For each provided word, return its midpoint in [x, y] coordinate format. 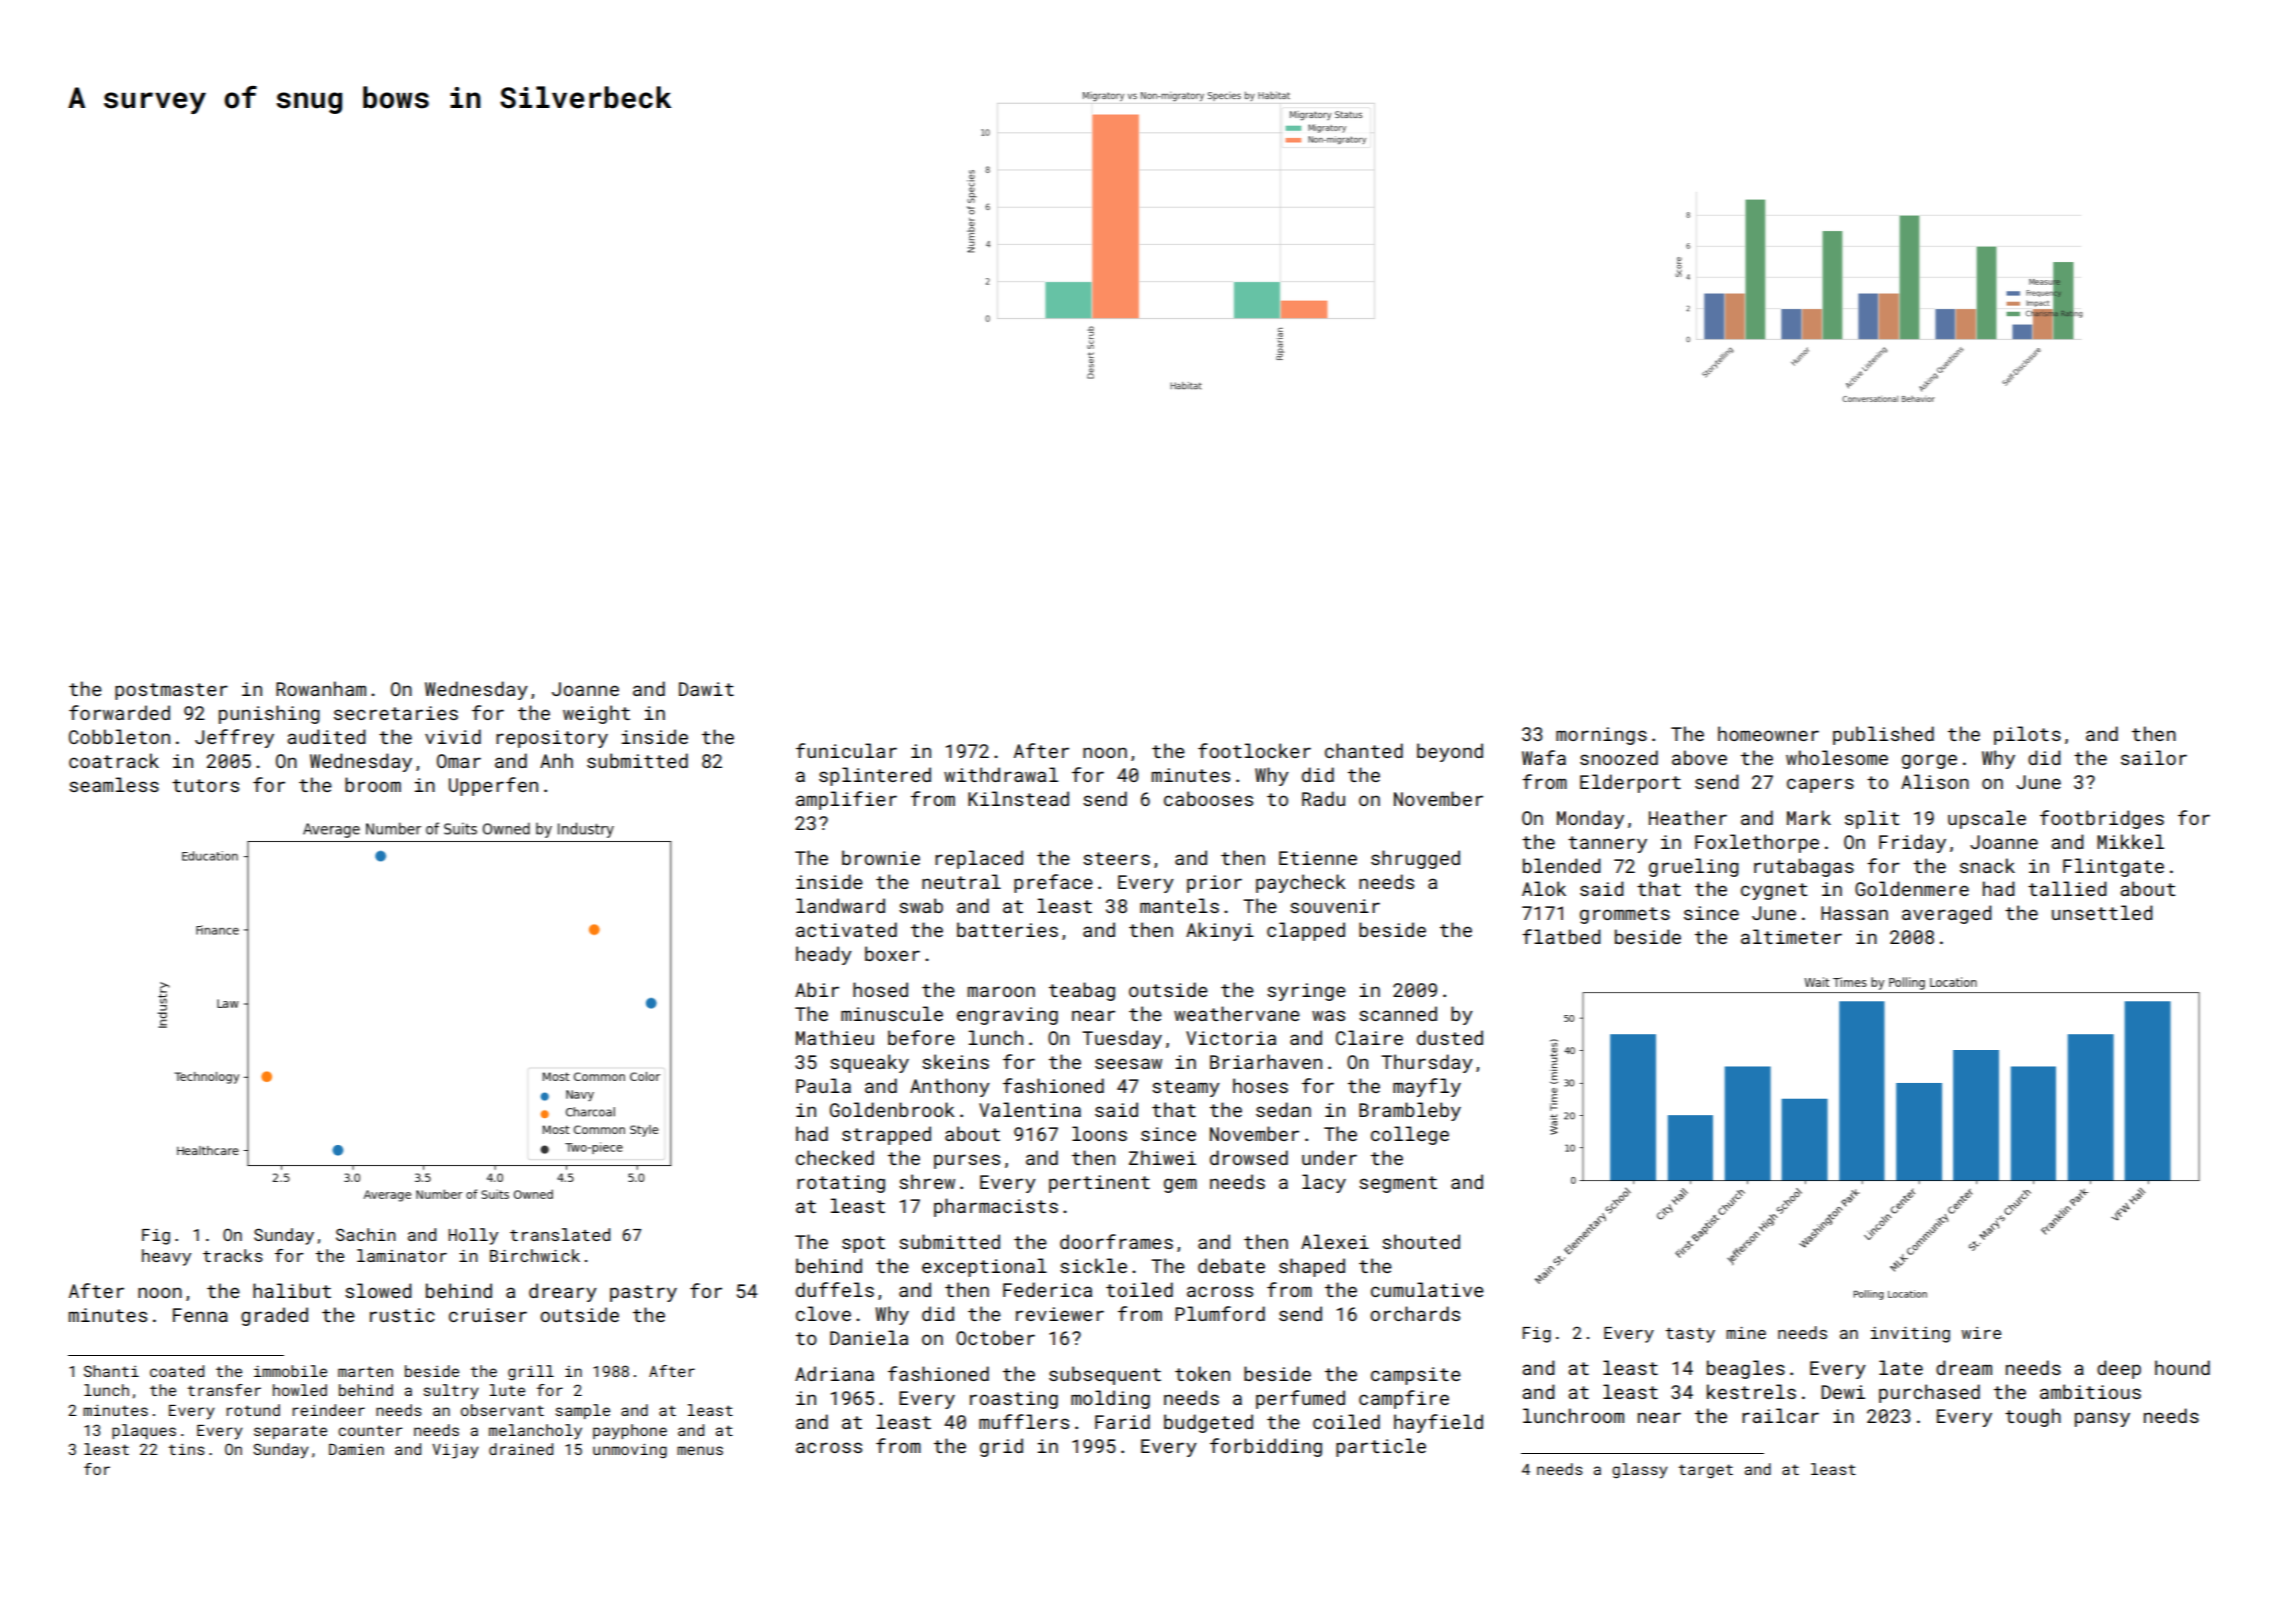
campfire [1404, 1399]
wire [1981, 1333]
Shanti [111, 1371]
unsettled [2102, 912]
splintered [875, 776]
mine [1746, 1333]
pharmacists [996, 1207]
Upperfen [493, 786]
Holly [473, 1236]
